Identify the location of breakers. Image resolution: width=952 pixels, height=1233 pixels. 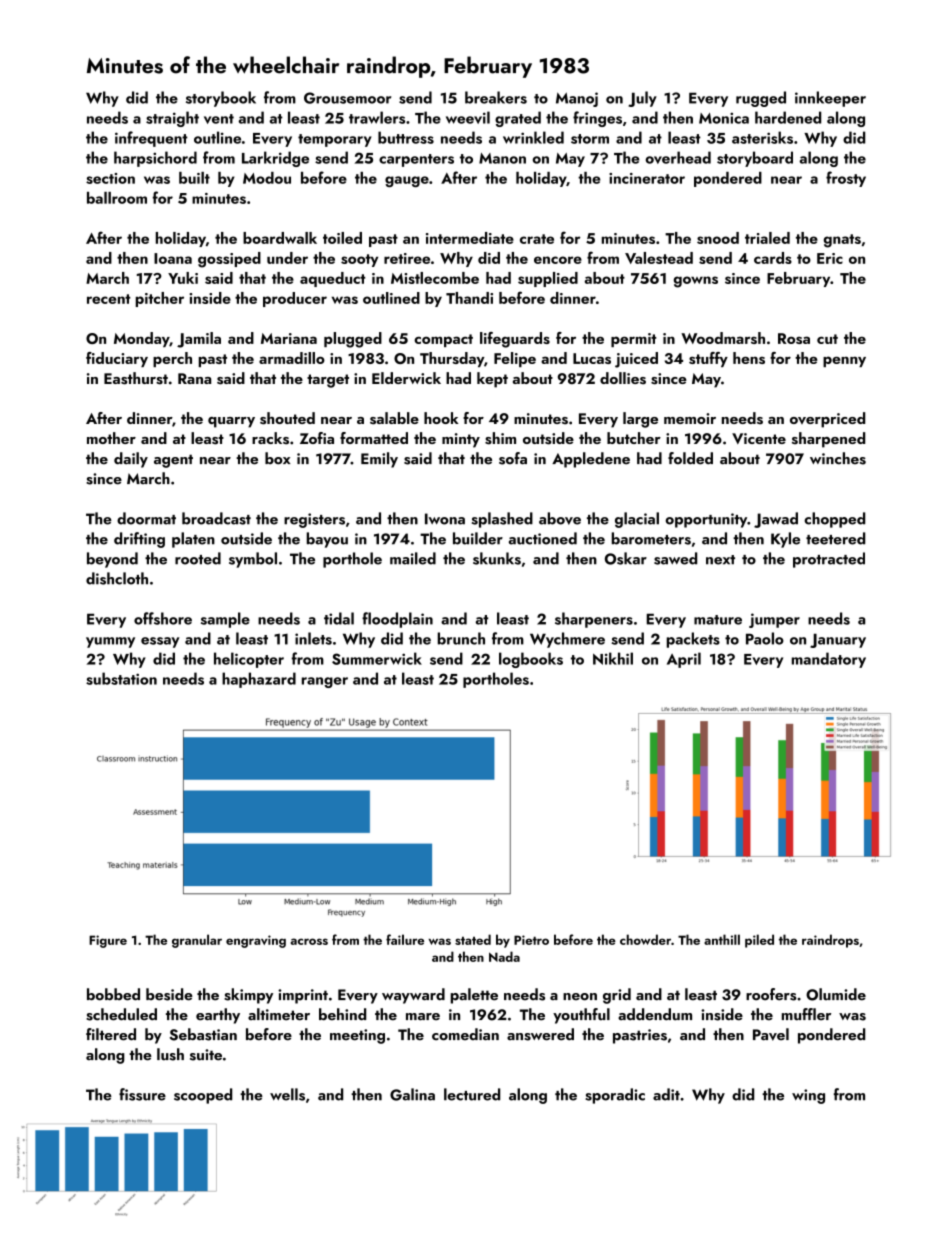
(496, 97).
